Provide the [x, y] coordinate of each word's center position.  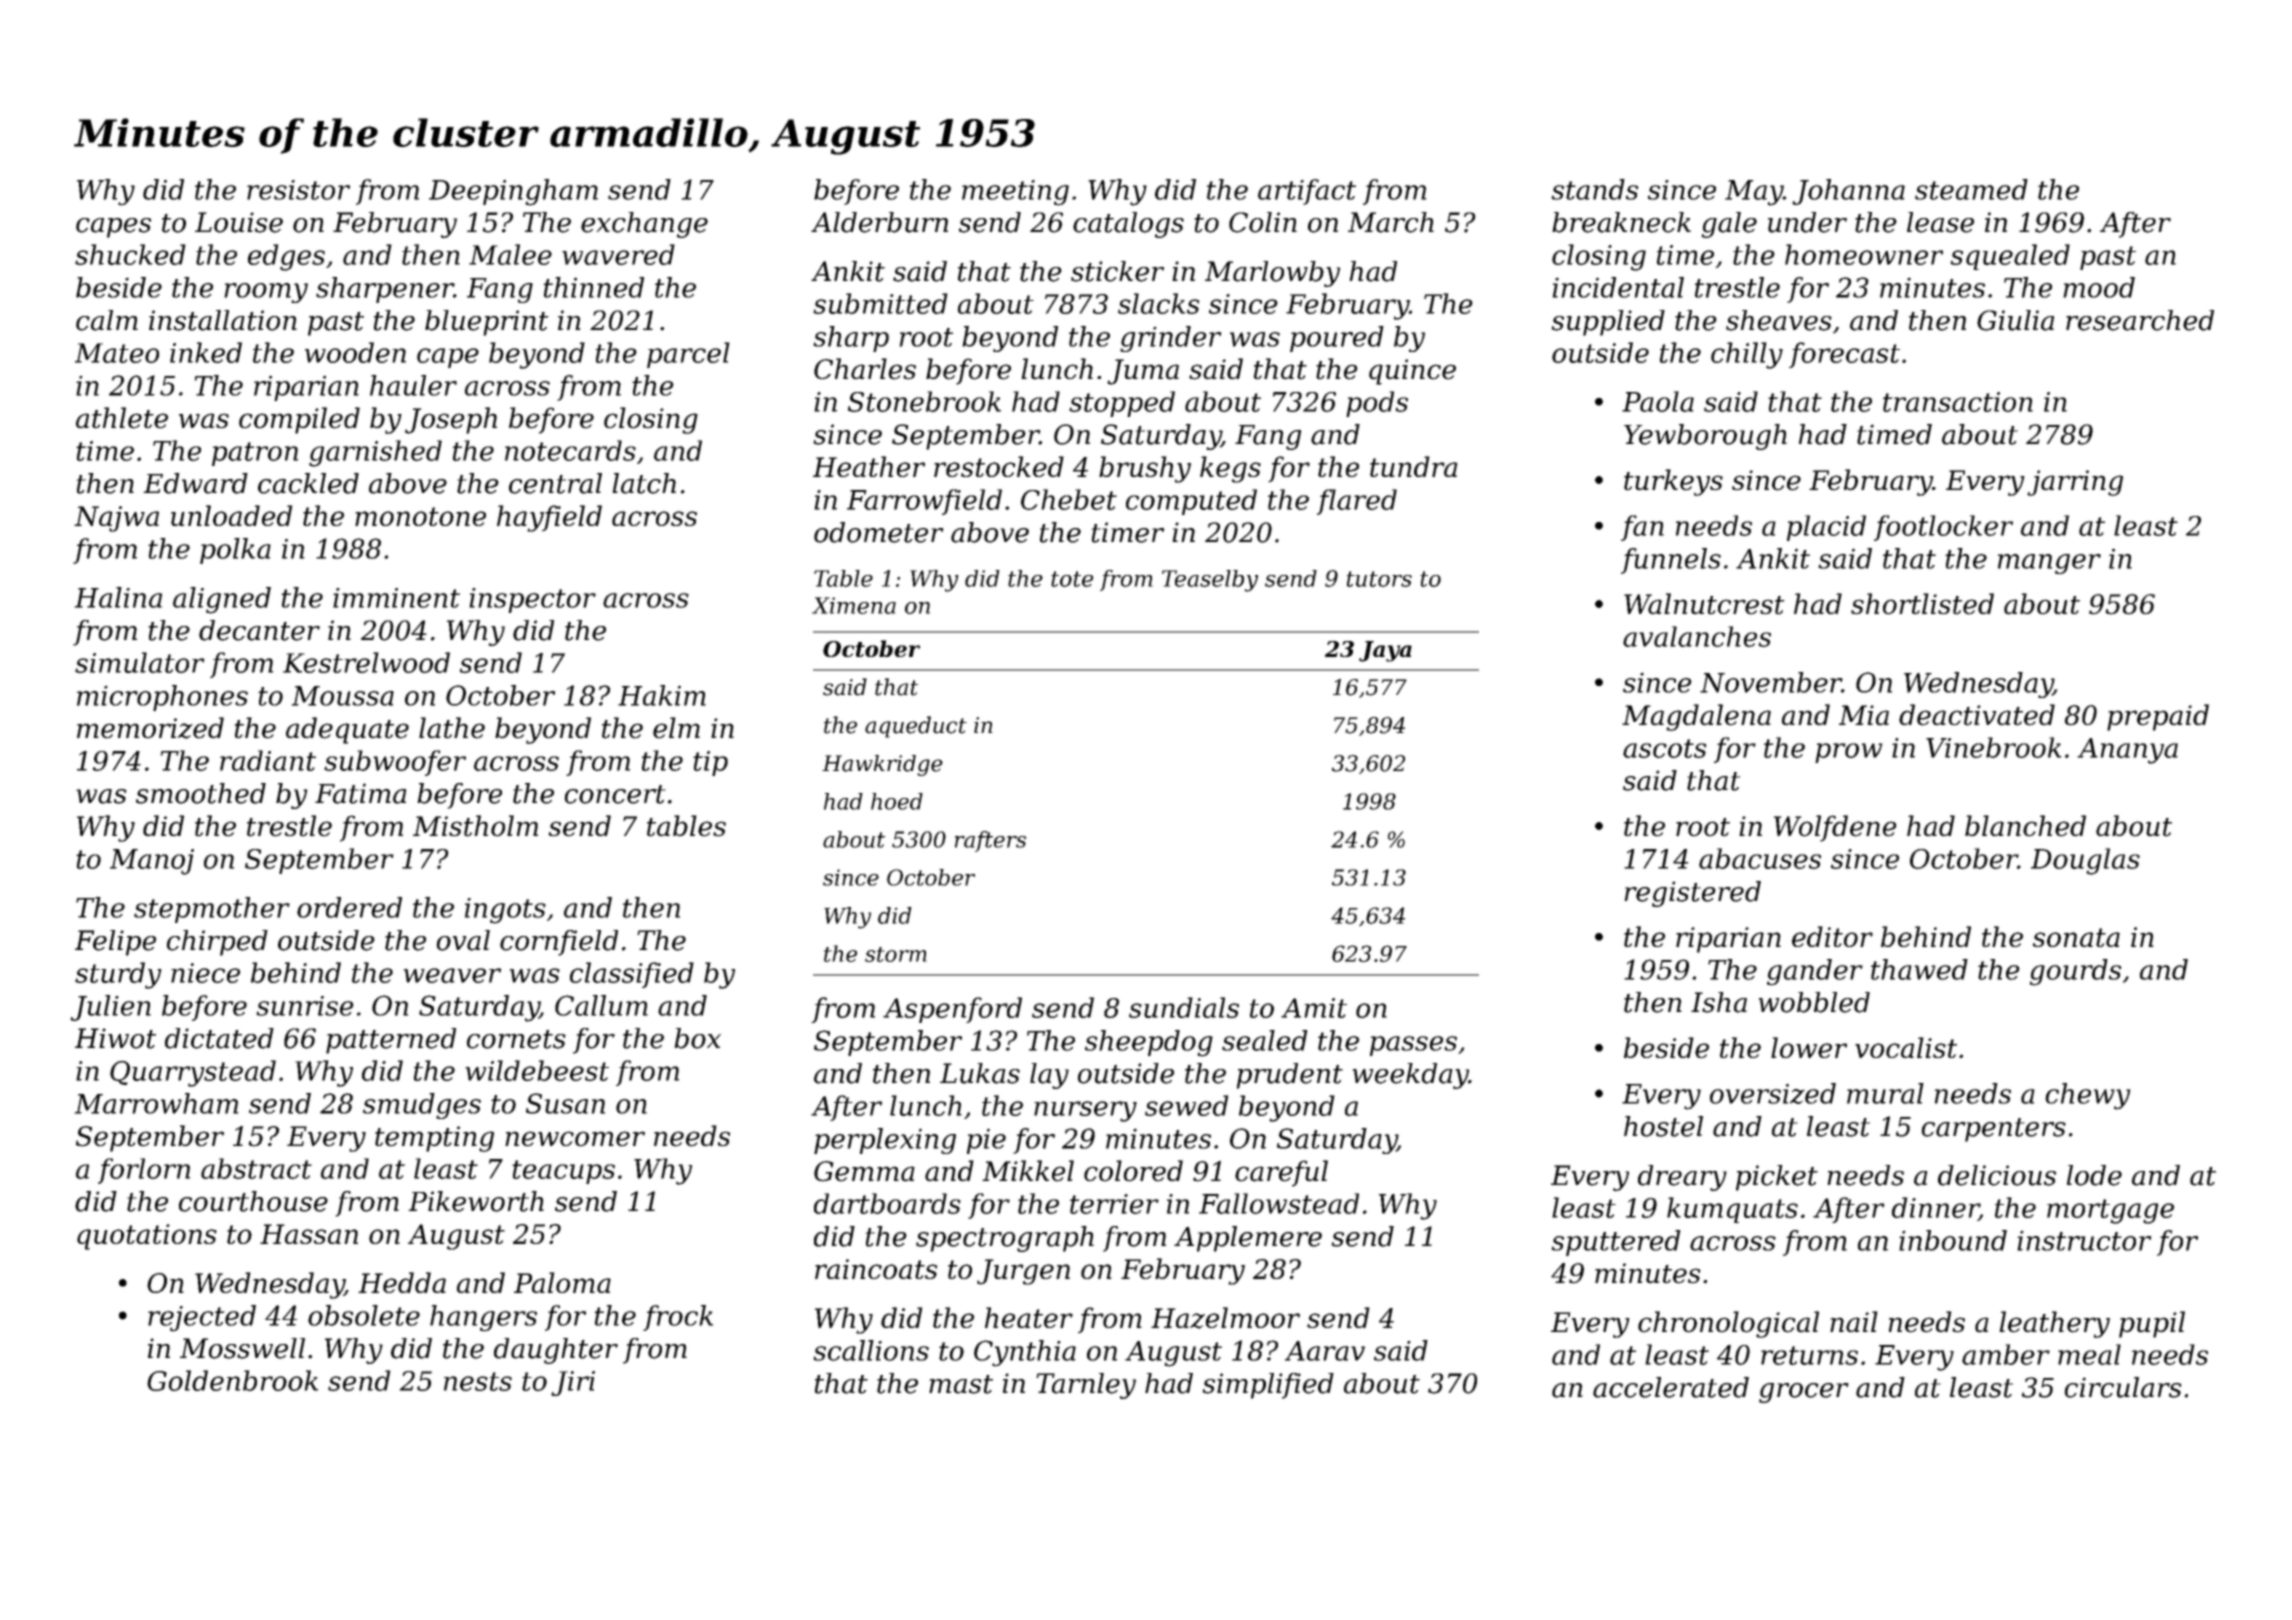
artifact [1307, 192]
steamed [1971, 189]
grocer [1804, 1393]
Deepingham [513, 192]
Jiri [573, 1383]
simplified [1268, 1386]
